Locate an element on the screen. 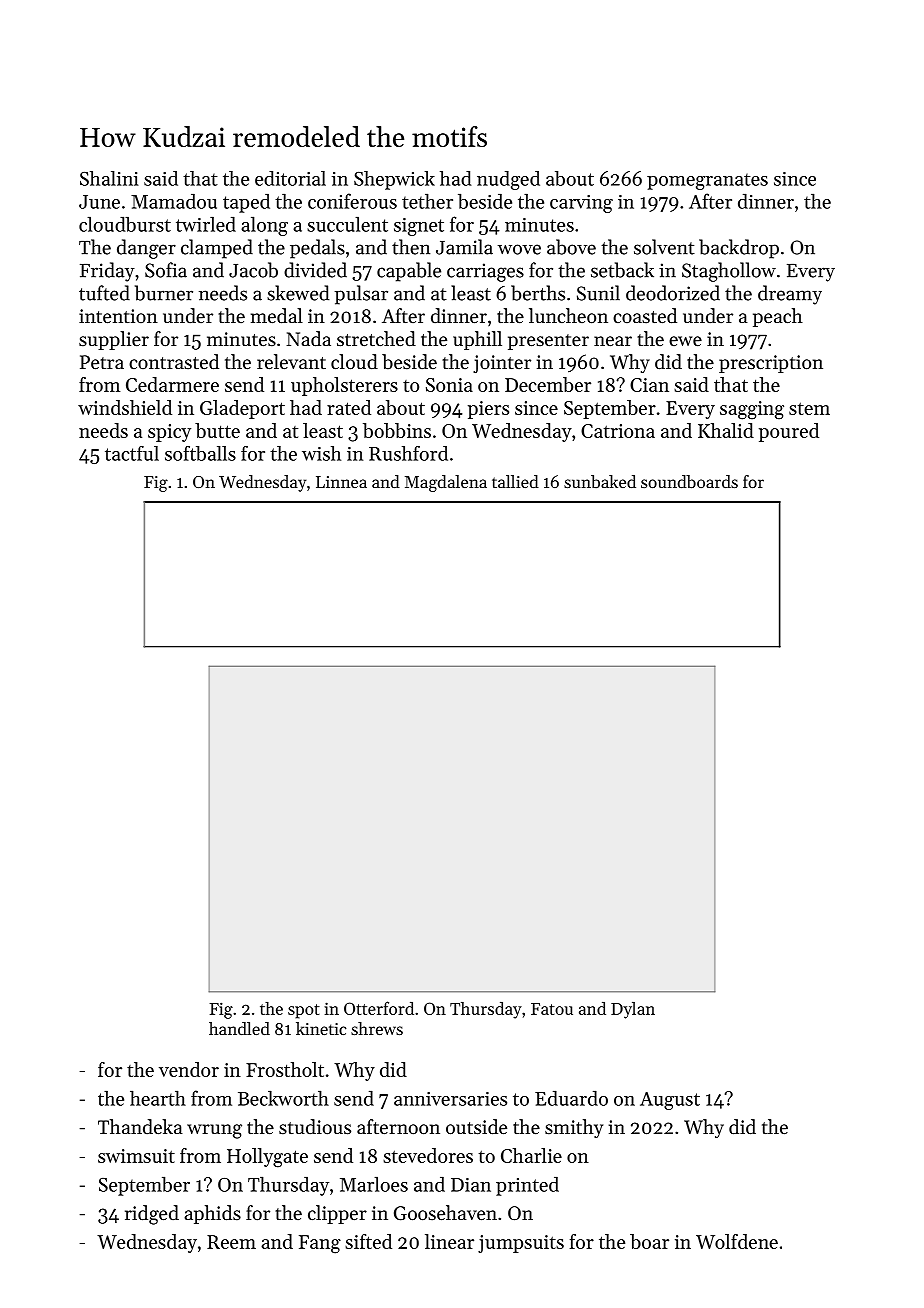 The image size is (924, 1308). handled is located at coordinates (239, 1028).
